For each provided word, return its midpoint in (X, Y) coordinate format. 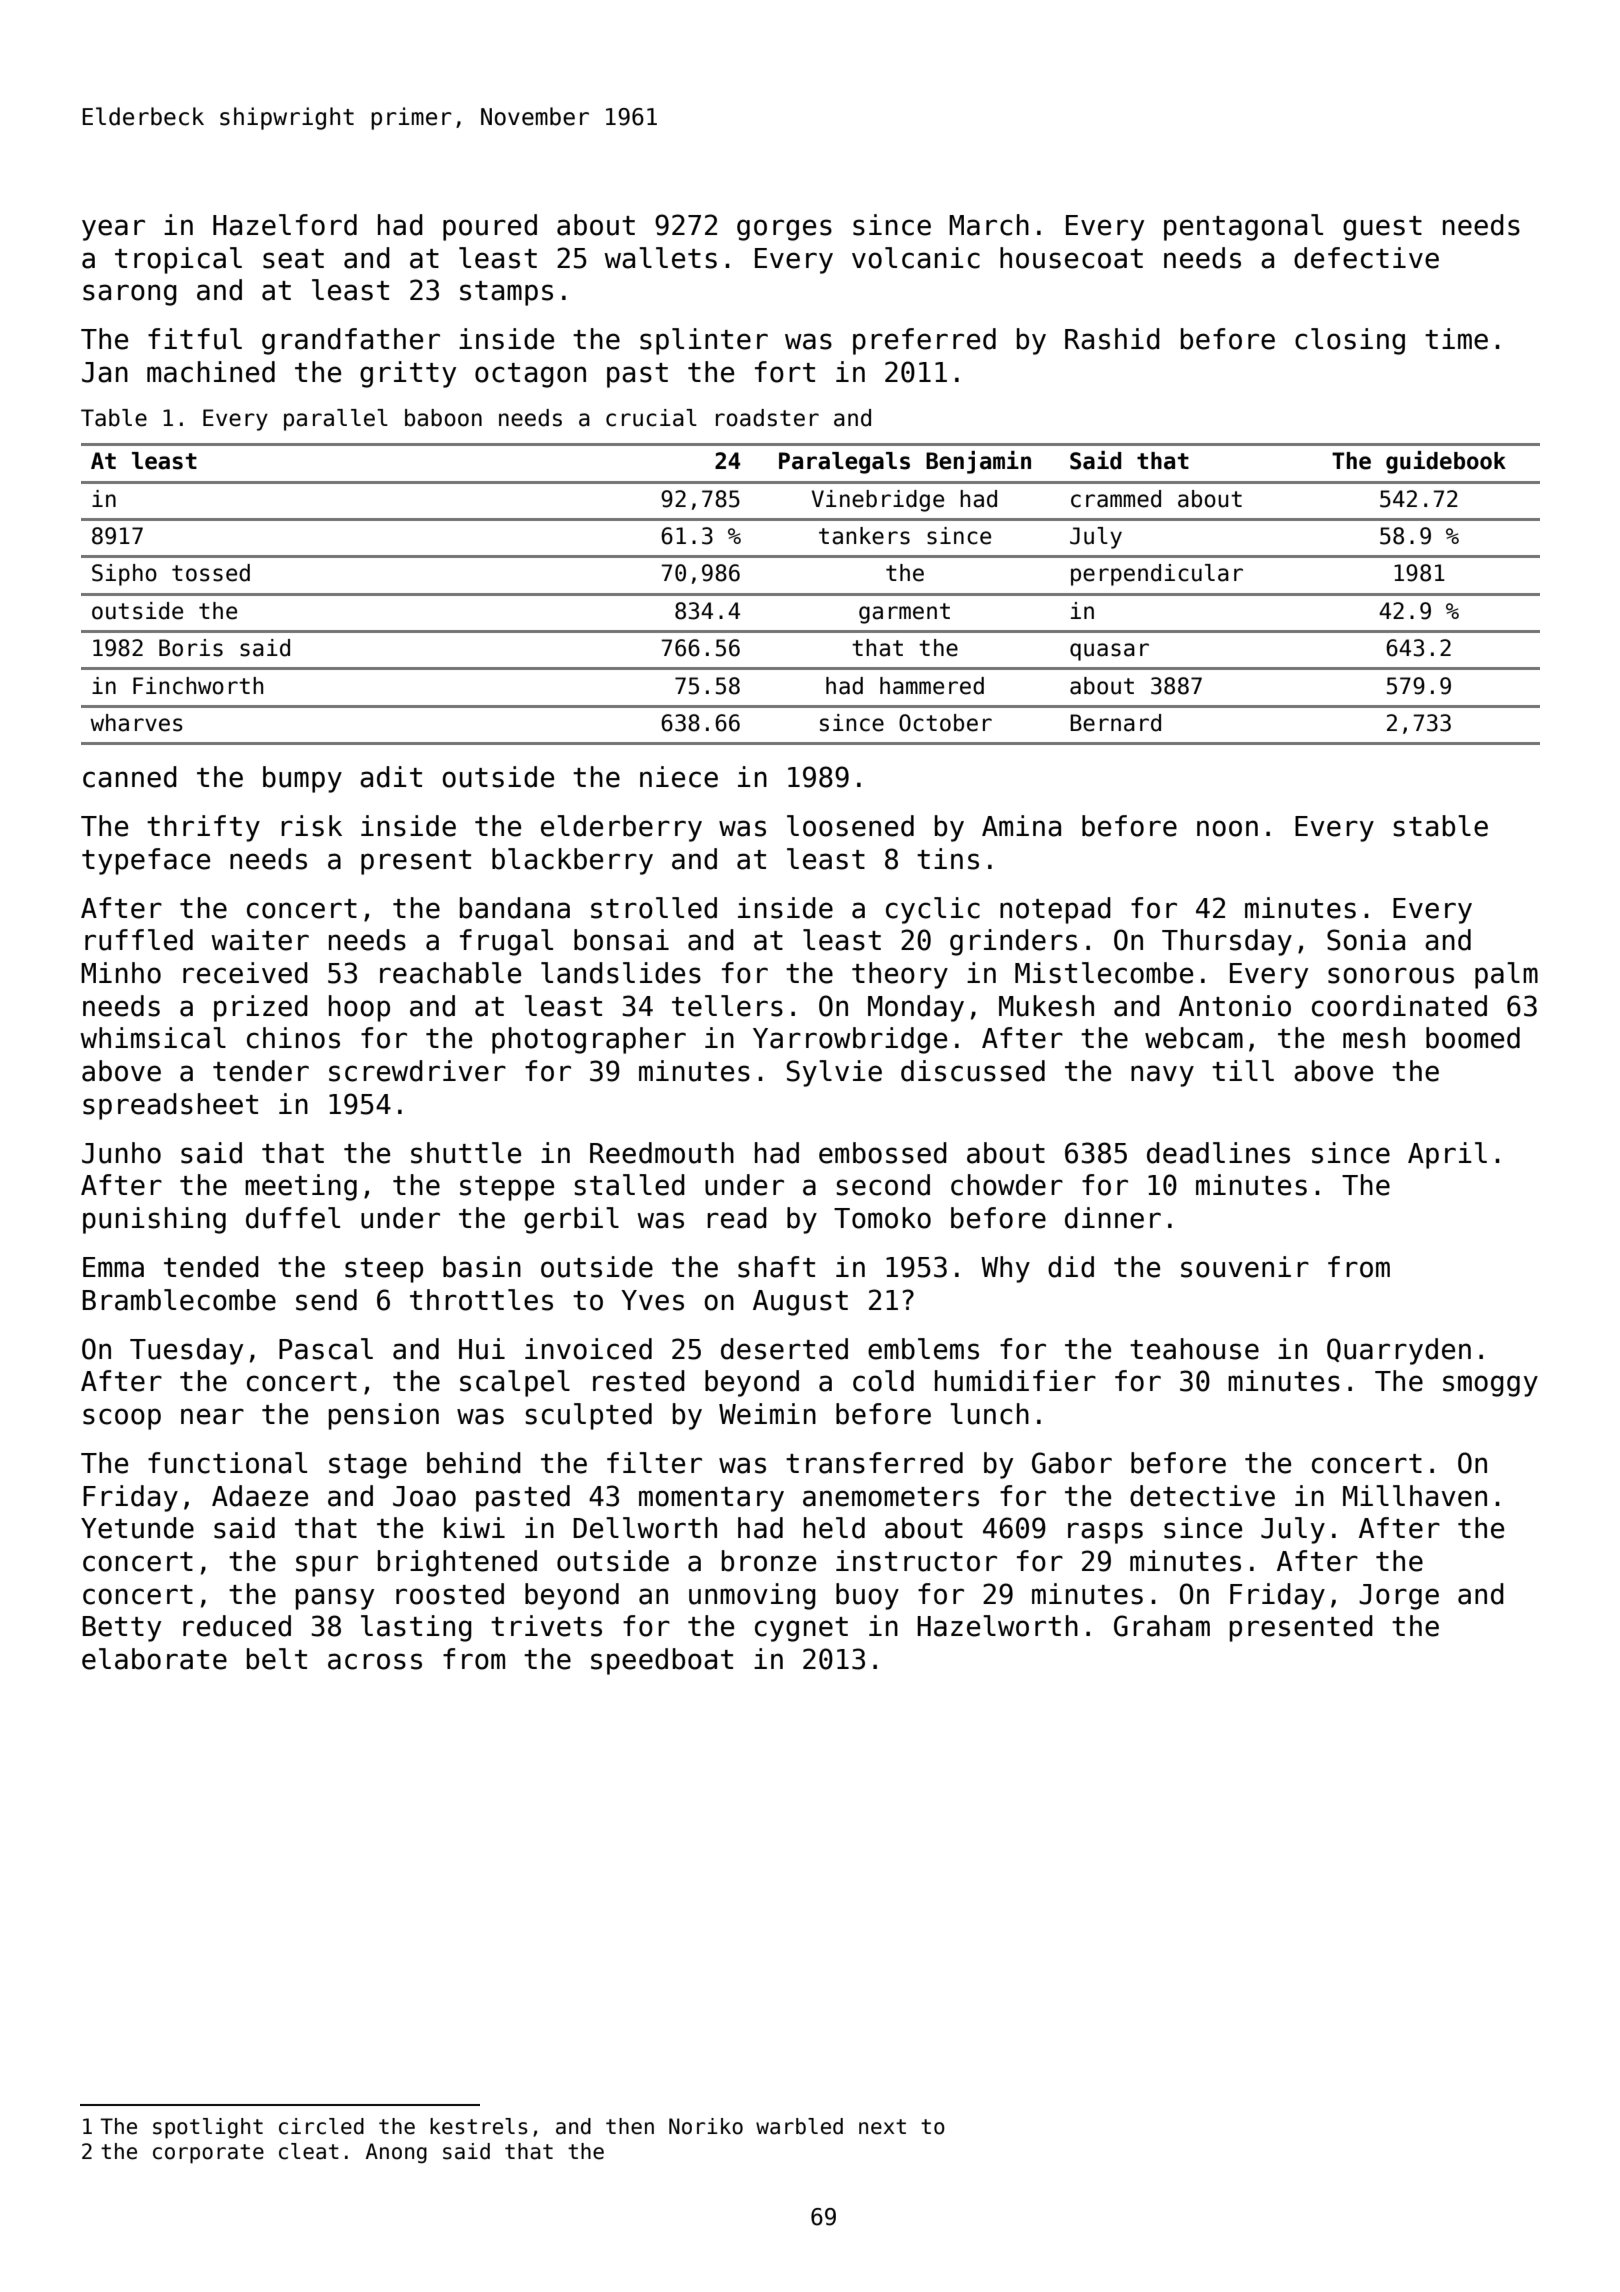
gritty (408, 374)
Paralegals (844, 463)
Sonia (1366, 940)
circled (321, 2126)
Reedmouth (662, 1153)
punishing (154, 1220)
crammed (1116, 499)
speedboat (662, 1661)
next (882, 2127)
